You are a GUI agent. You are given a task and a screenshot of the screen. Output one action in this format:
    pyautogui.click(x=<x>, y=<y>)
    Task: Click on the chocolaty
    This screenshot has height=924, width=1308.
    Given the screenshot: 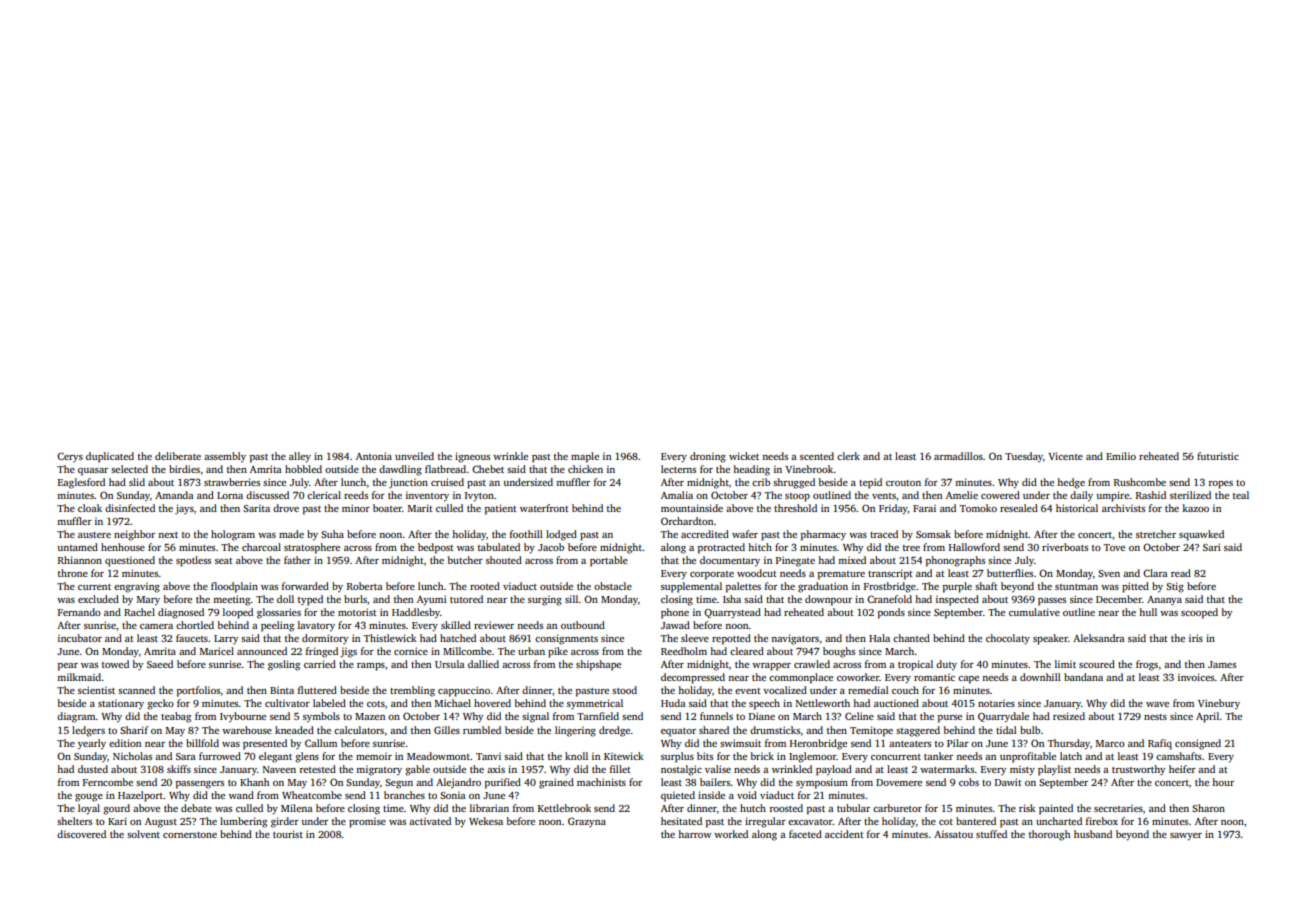 What is the action you would take?
    pyautogui.click(x=1008, y=639)
